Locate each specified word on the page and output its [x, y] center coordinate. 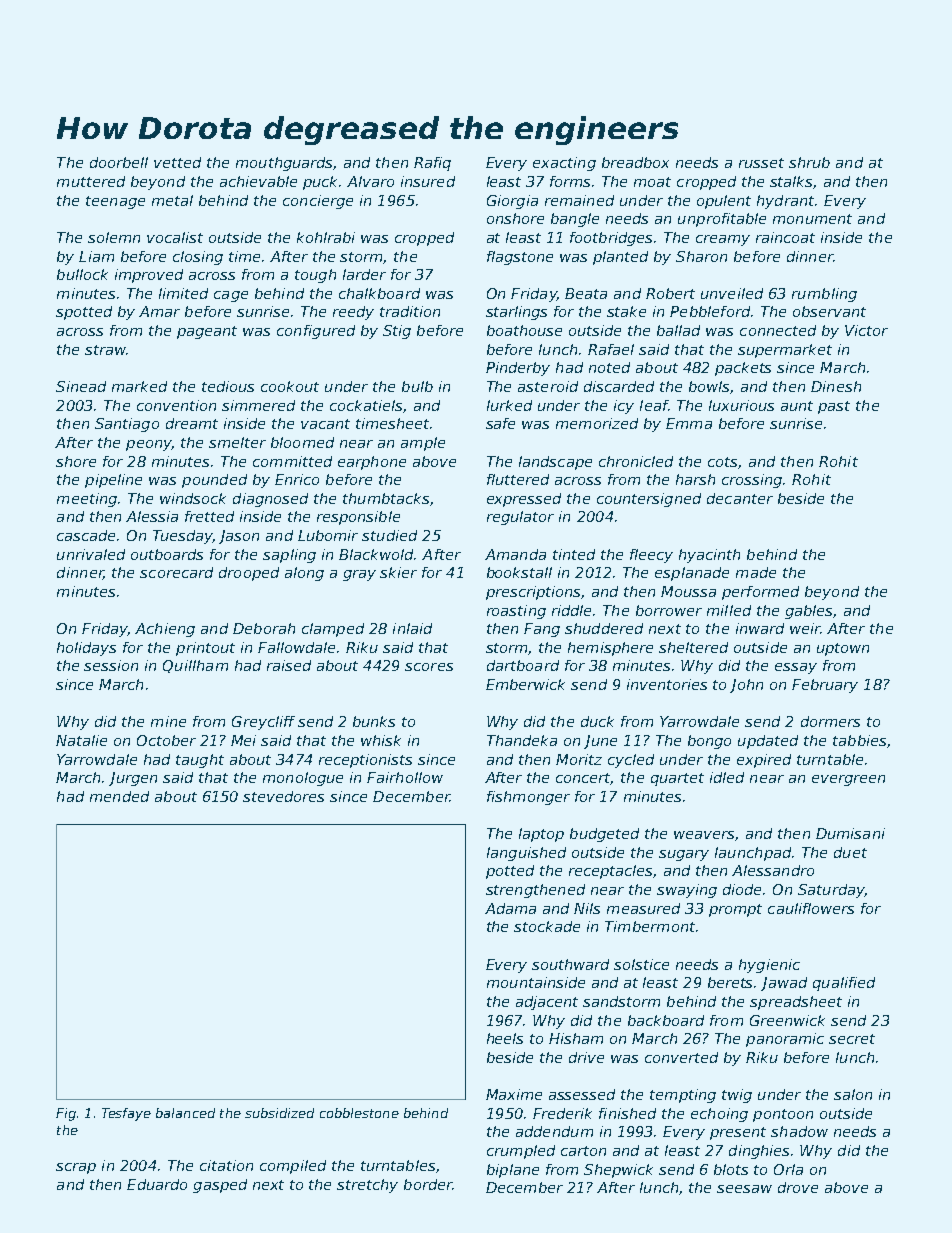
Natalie [81, 740]
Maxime [514, 1094]
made [756, 572]
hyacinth [709, 556]
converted [681, 1057]
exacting [564, 164]
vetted [177, 162]
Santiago [127, 425]
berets [730, 982]
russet [761, 163]
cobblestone [359, 1113]
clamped [333, 630]
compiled [293, 1167]
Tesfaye [126, 1114]
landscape [555, 463]
